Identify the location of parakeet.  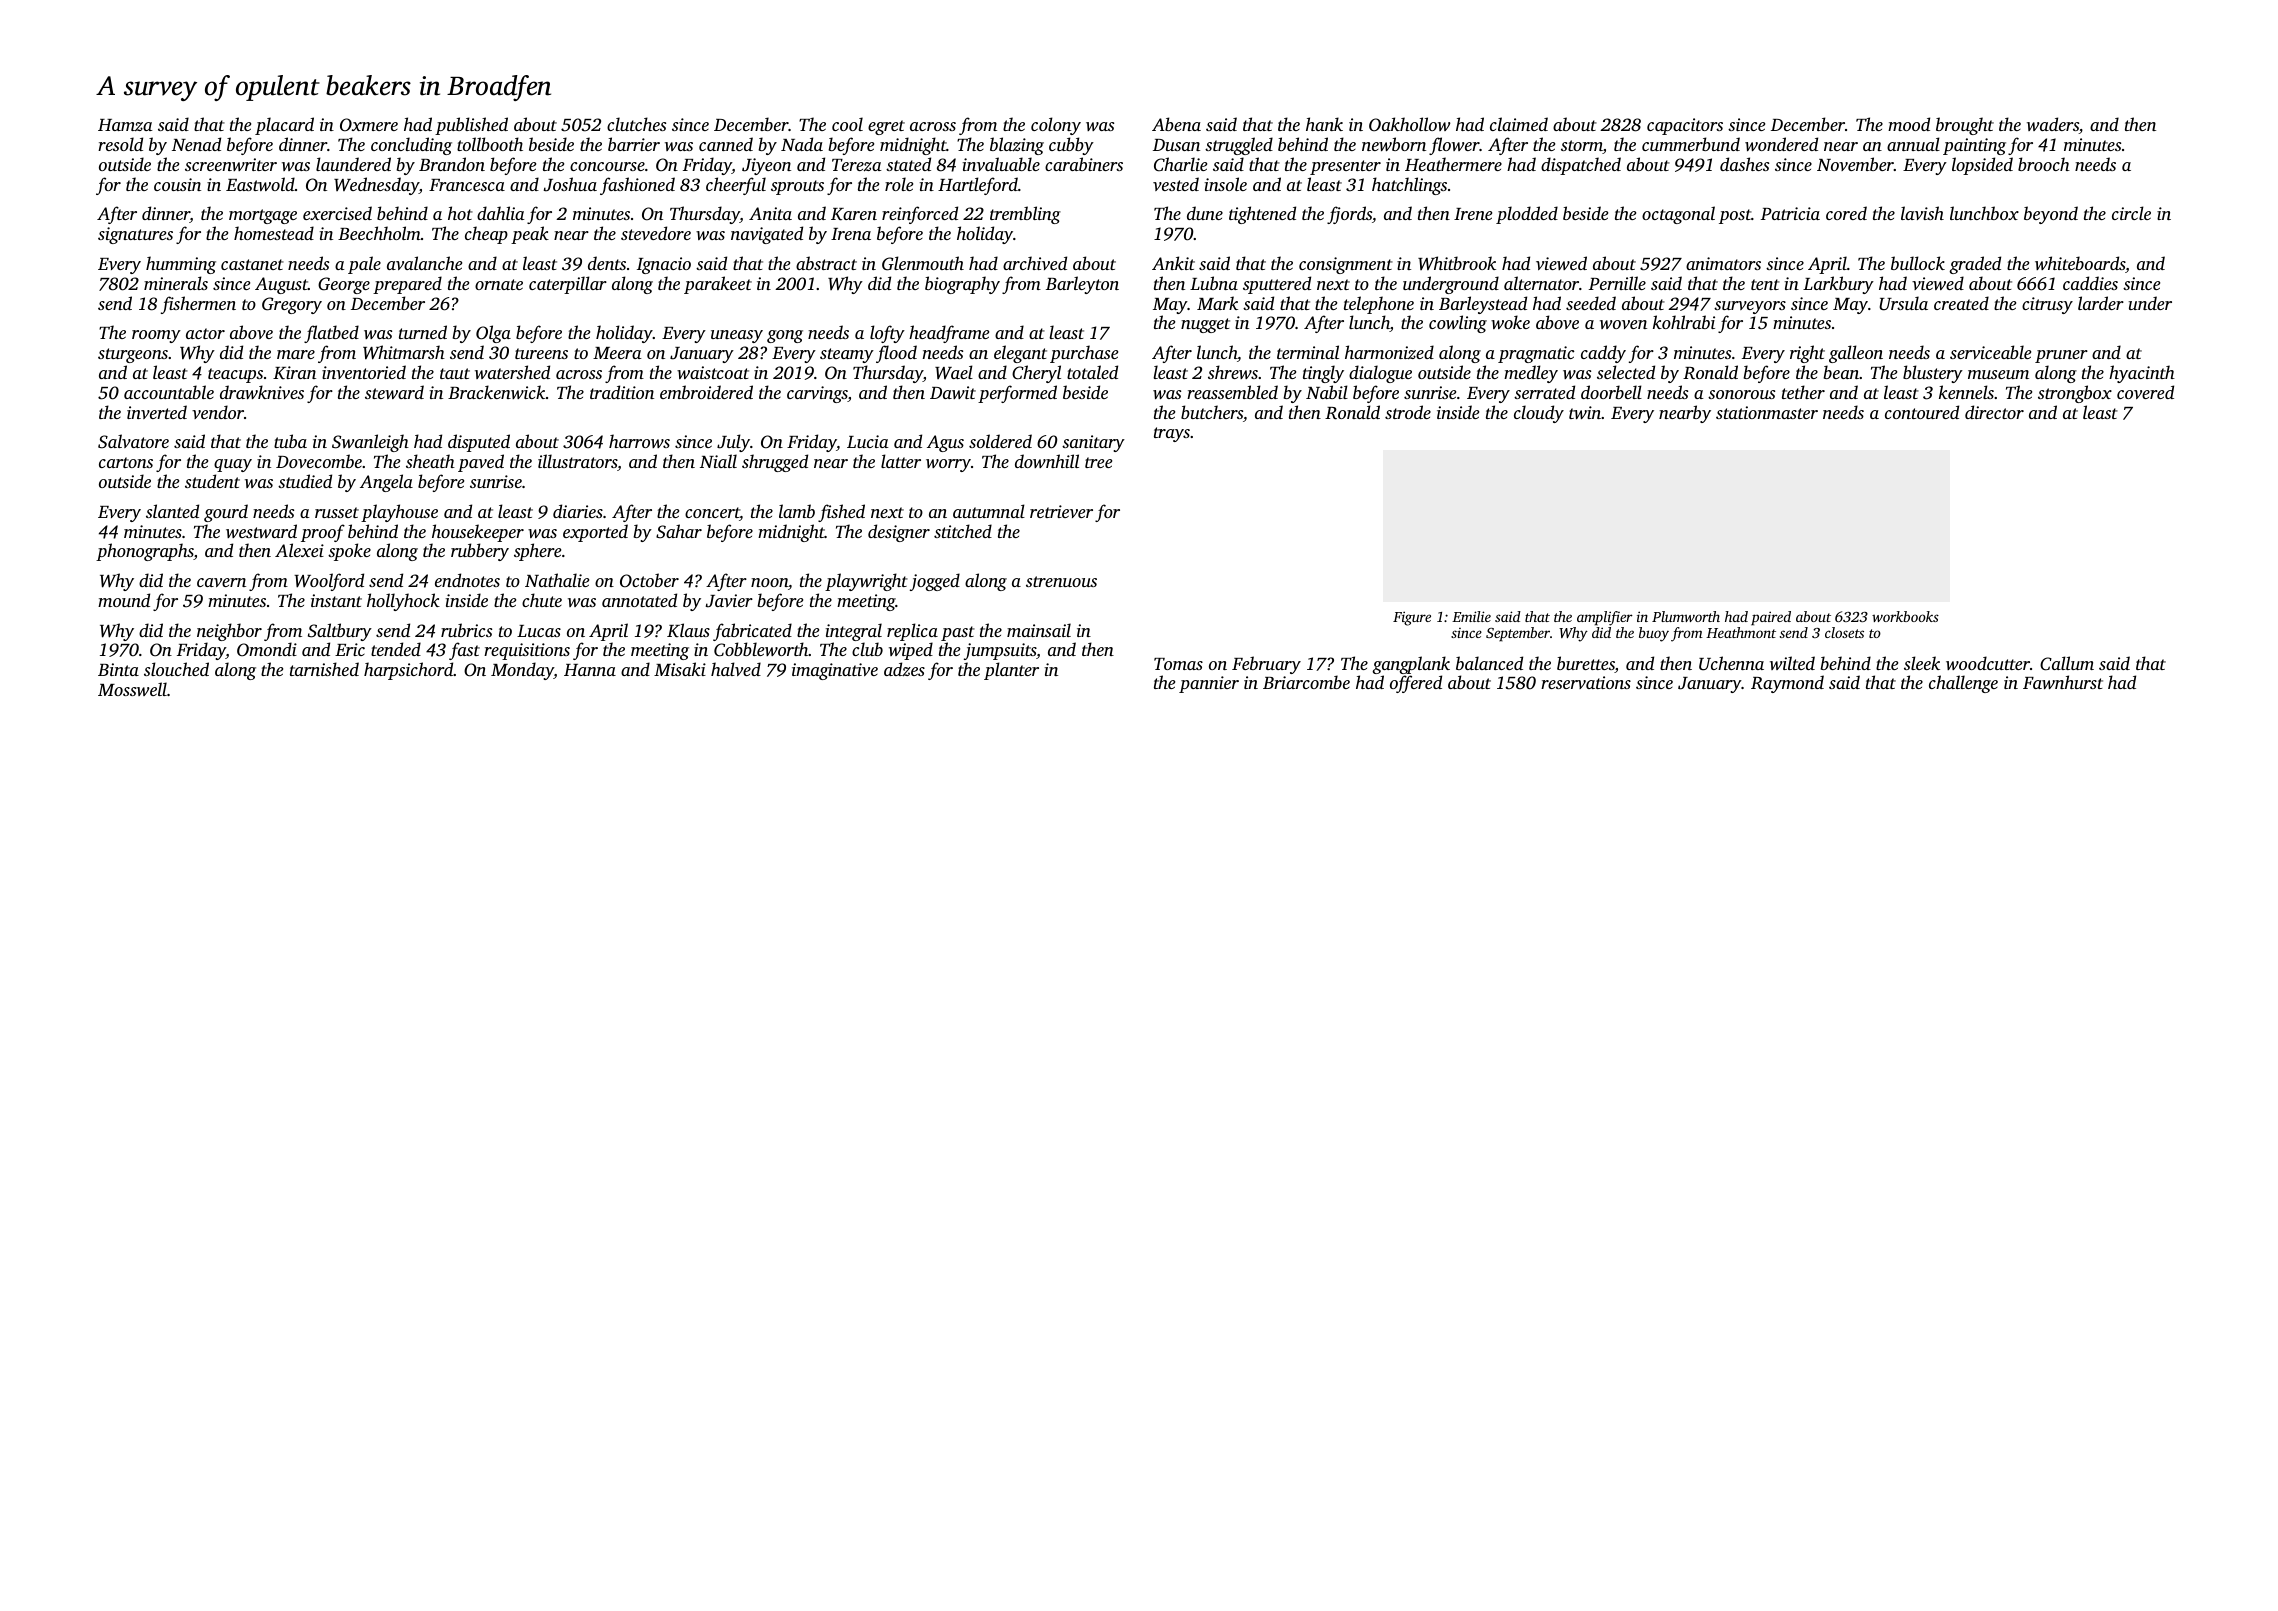
(718, 285).
